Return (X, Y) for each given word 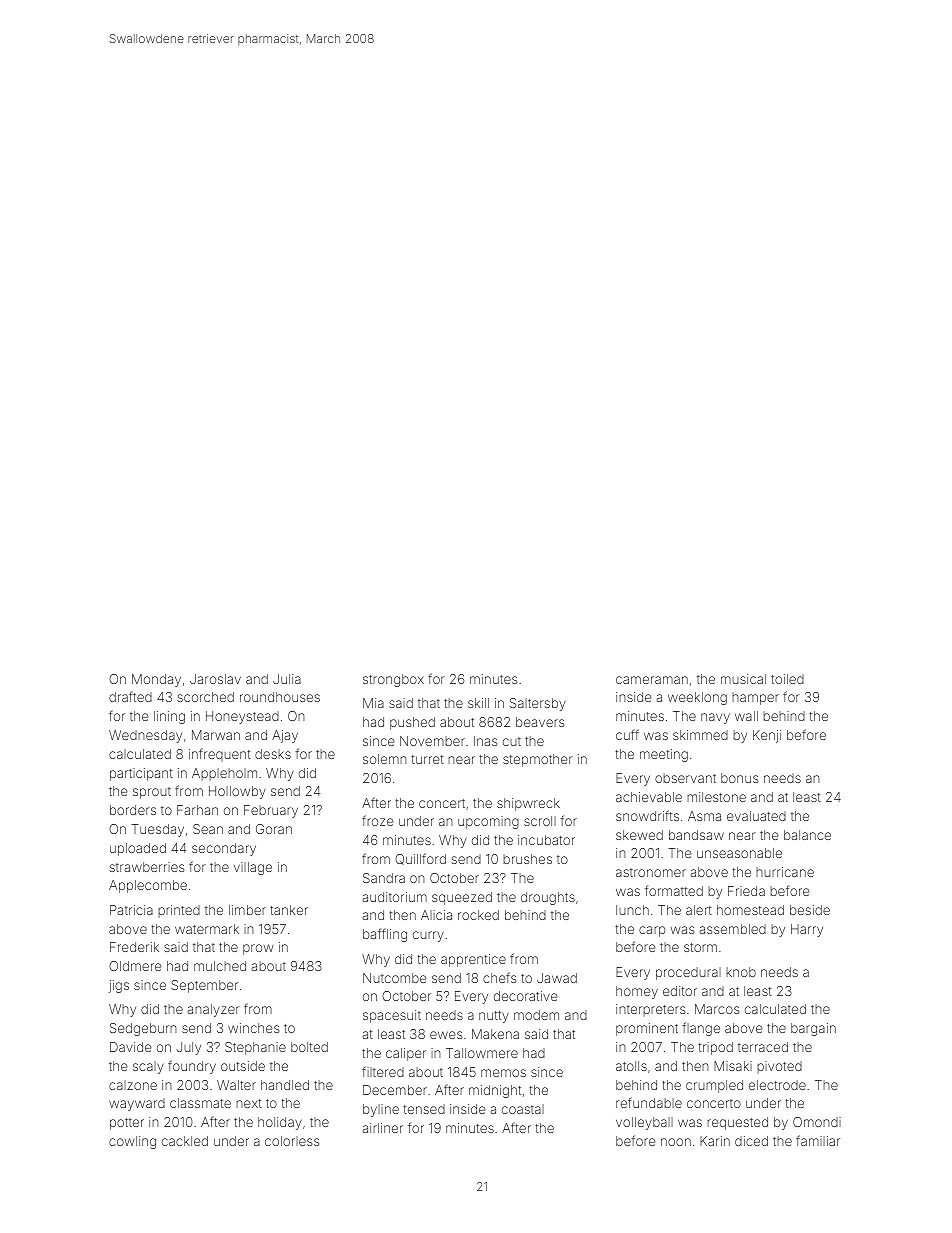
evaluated (756, 816)
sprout (152, 793)
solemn (385, 759)
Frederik (134, 947)
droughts (548, 898)
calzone (133, 1085)
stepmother (538, 760)
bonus (739, 778)
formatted (674, 890)
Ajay (285, 736)
